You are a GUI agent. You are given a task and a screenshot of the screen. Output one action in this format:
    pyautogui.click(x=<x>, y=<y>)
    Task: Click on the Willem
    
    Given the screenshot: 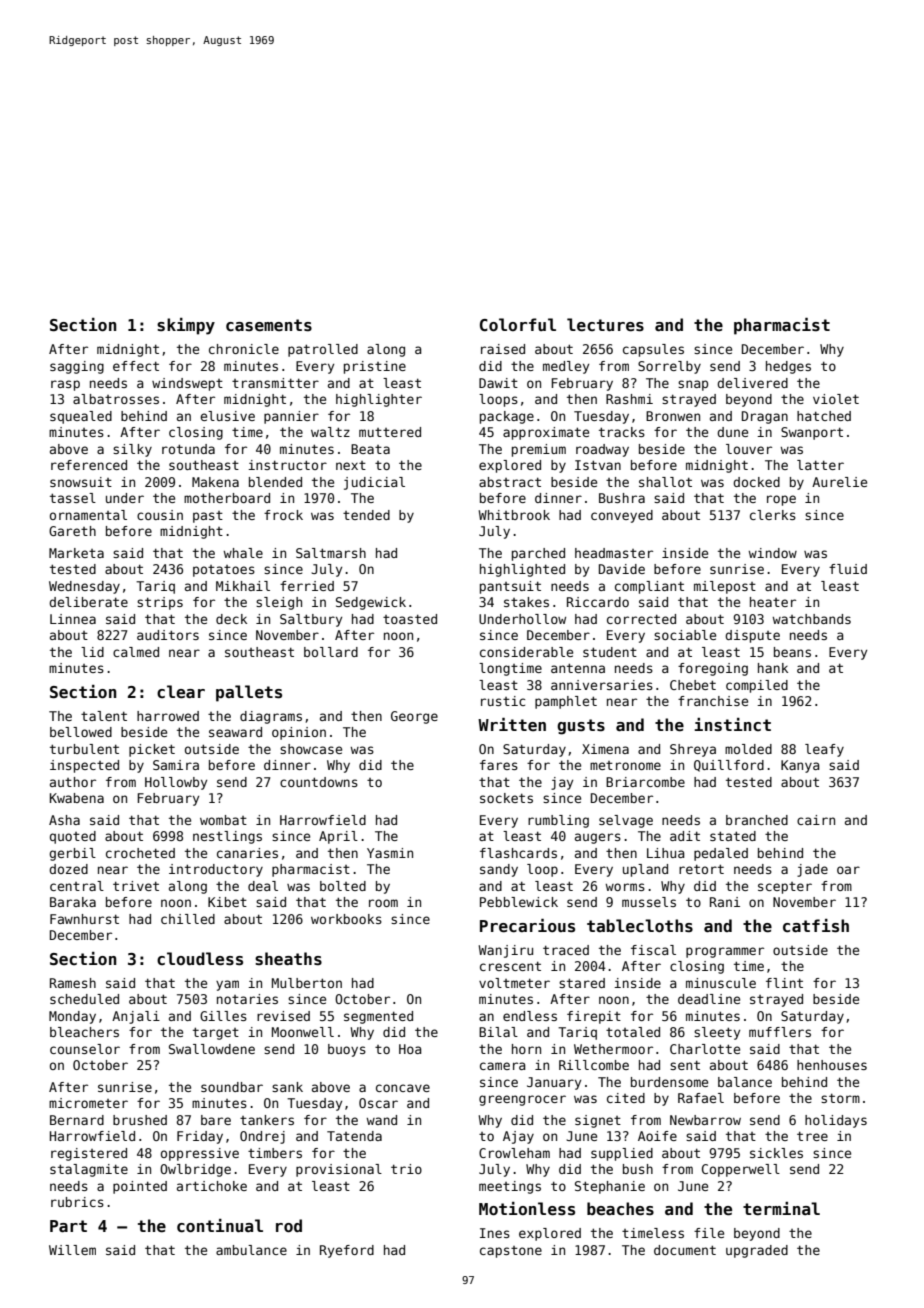 What is the action you would take?
    pyautogui.click(x=72, y=1250)
